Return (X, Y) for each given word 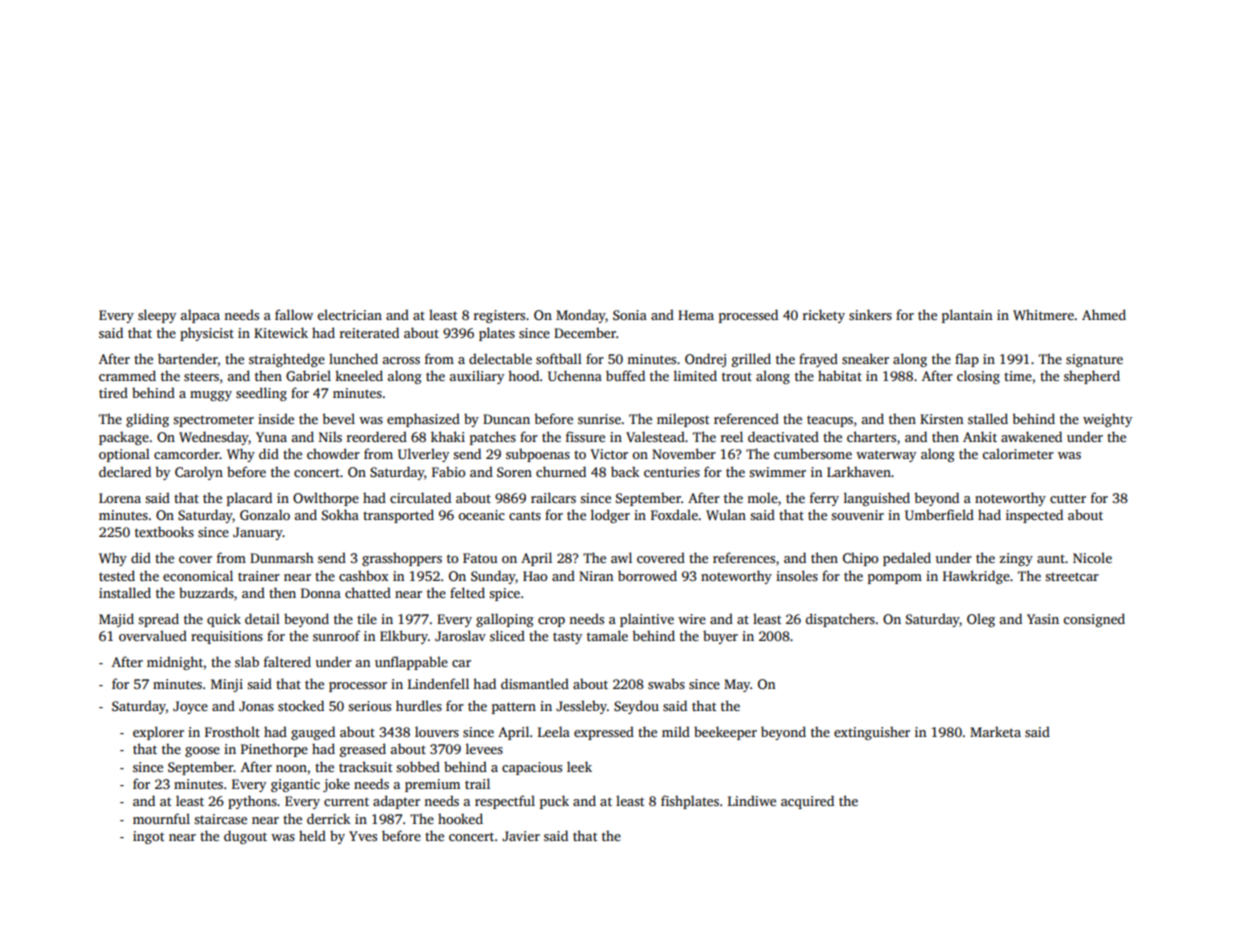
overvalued (153, 635)
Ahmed (1104, 314)
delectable (500, 358)
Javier (521, 836)
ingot (148, 837)
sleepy (157, 316)
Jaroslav (460, 635)
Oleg (981, 620)
